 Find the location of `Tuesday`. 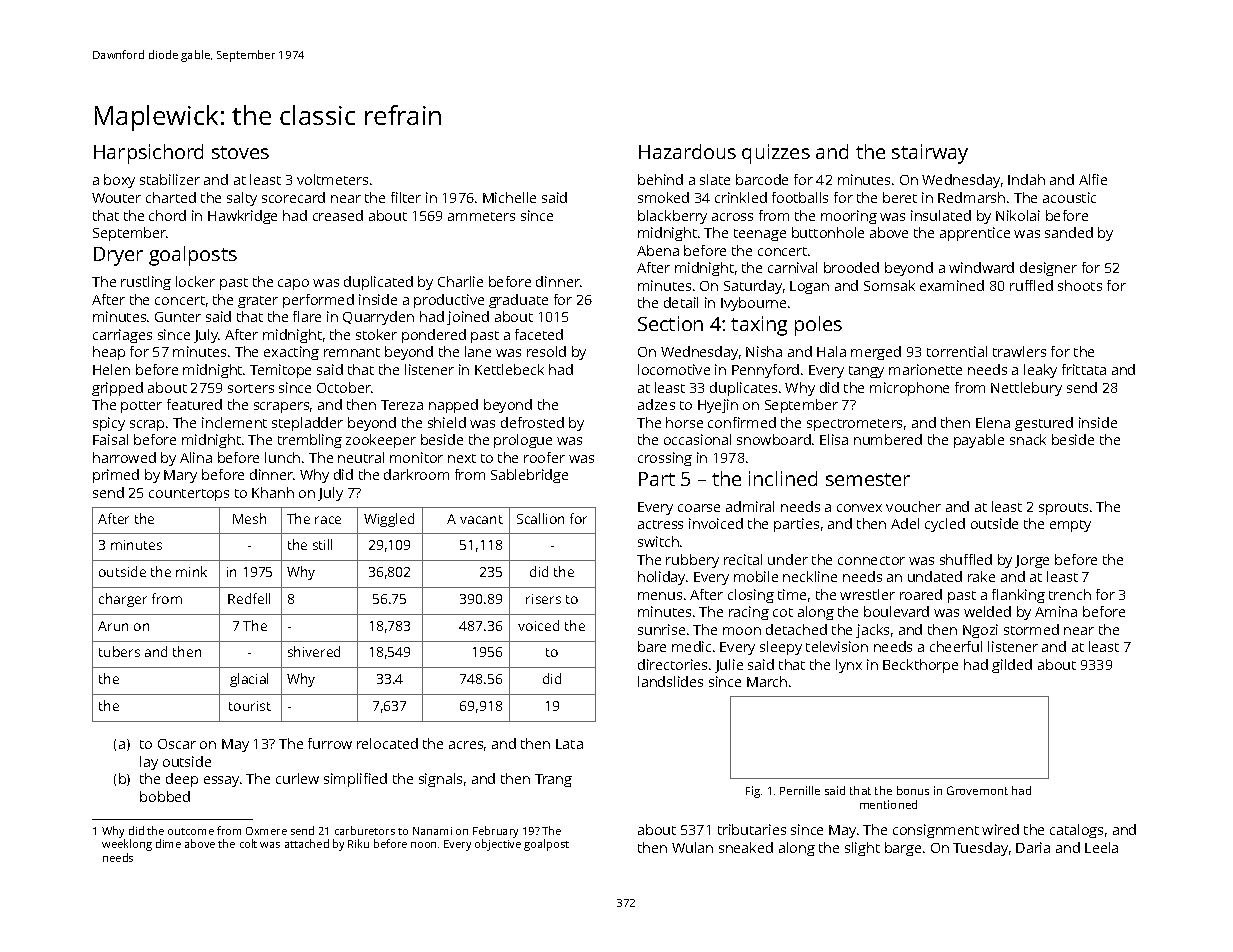

Tuesday is located at coordinates (980, 849).
